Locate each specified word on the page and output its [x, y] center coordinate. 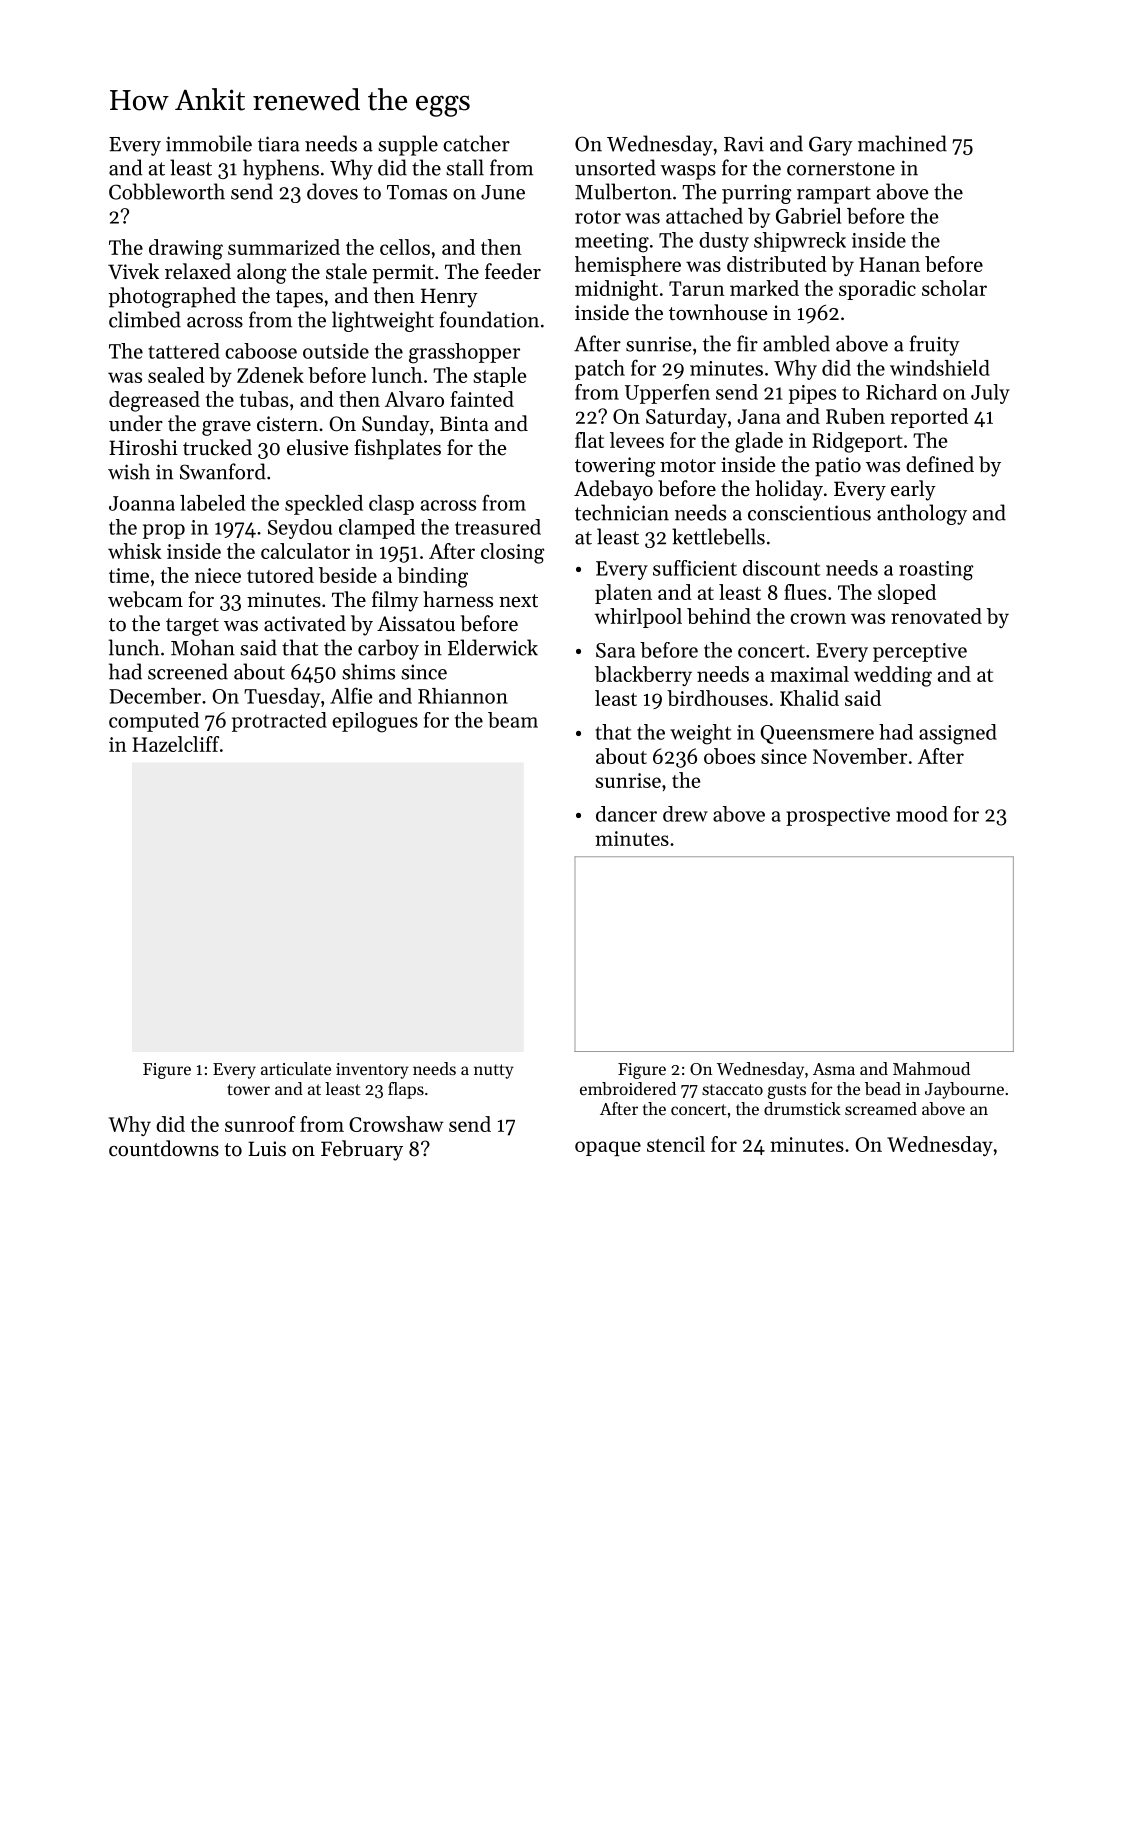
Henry [449, 298]
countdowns [164, 1148]
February [362, 1150]
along [261, 273]
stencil [676, 1144]
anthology [922, 514]
